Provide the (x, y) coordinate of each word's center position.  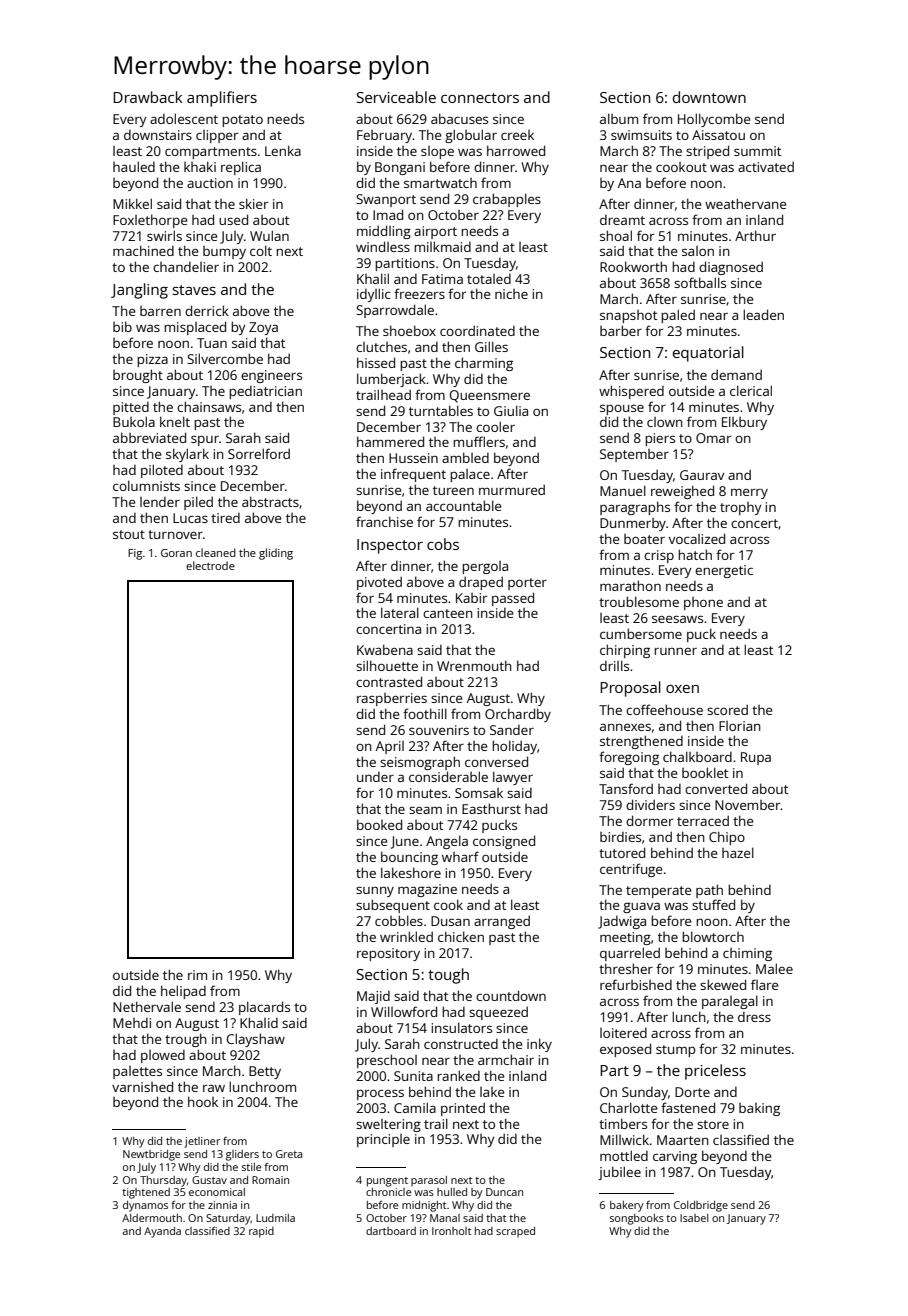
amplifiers (222, 99)
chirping (625, 651)
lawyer (513, 778)
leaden (763, 314)
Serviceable (396, 97)
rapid (261, 1232)
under (375, 777)
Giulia (511, 410)
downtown (709, 97)
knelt (175, 421)
